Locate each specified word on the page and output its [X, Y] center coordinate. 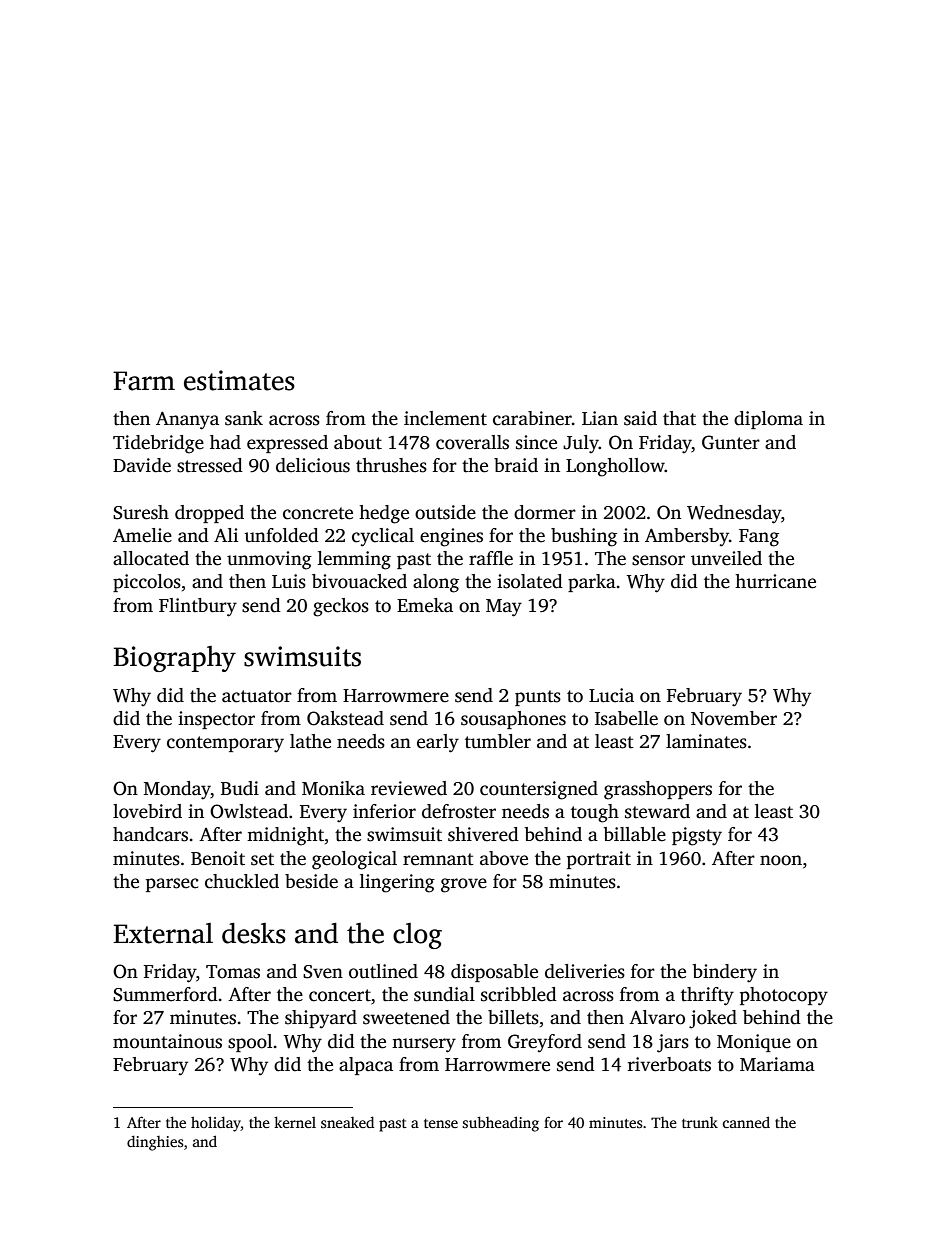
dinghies [155, 1143]
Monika [333, 788]
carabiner [532, 418]
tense [441, 1123]
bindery [725, 973]
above [504, 858]
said [640, 418]
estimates [239, 380]
